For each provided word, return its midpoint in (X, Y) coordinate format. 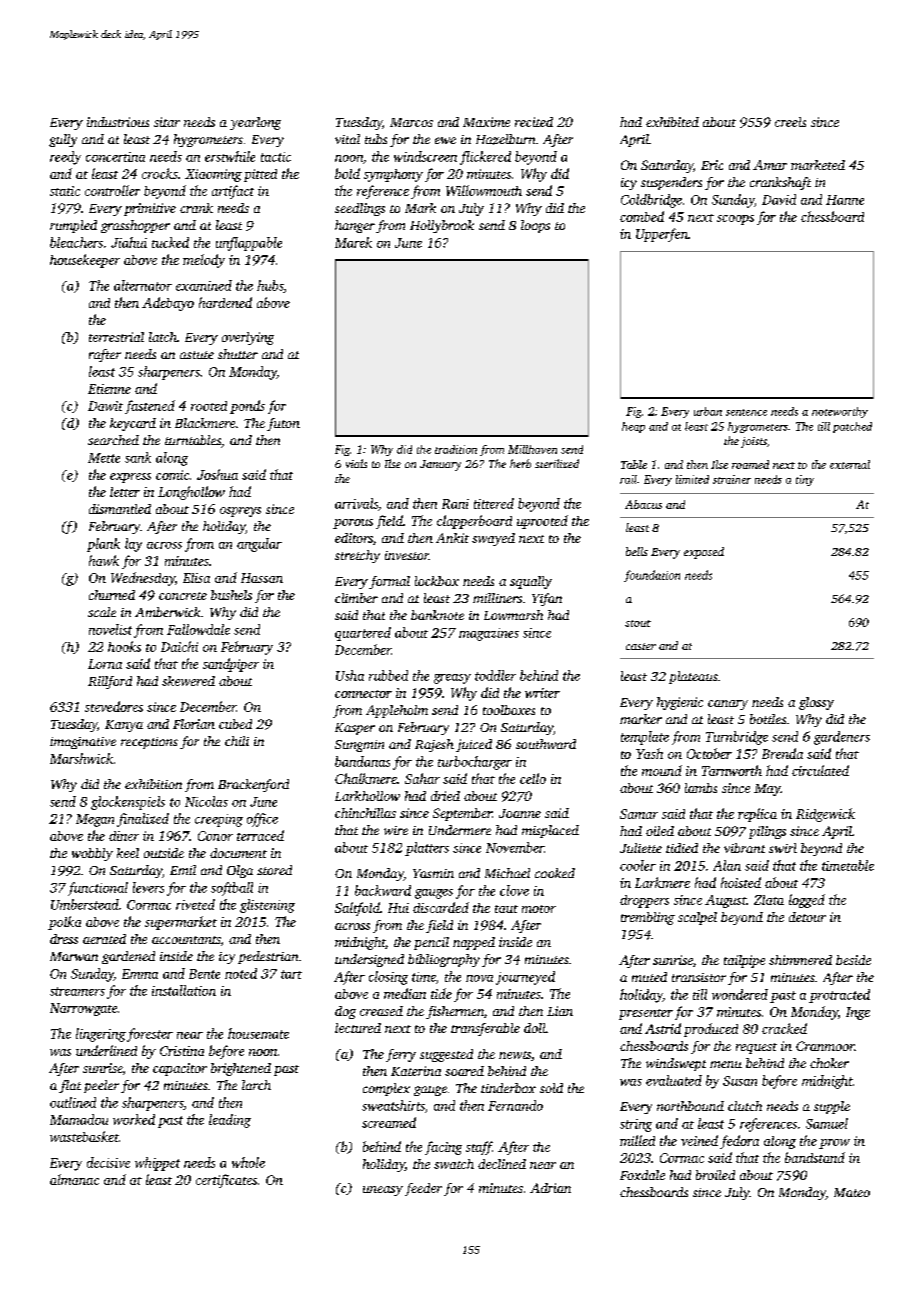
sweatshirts (393, 1105)
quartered (363, 634)
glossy (816, 703)
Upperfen (662, 235)
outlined (73, 1102)
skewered (188, 681)
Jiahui (129, 242)
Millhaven (532, 449)
